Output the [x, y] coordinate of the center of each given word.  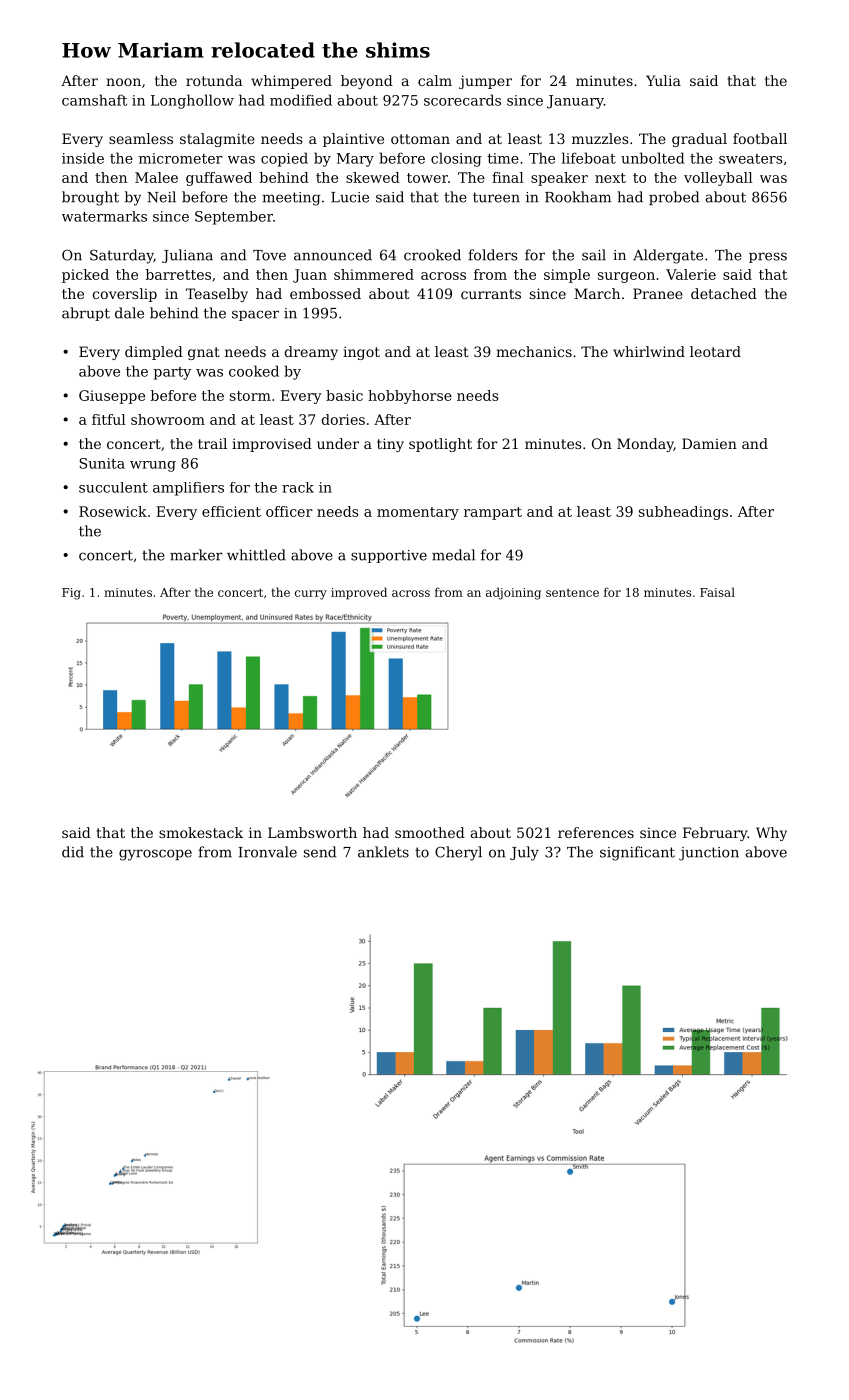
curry [311, 595]
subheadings [683, 513]
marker [196, 555]
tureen [496, 197]
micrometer [181, 158]
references [596, 832]
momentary [418, 513]
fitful [109, 419]
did [73, 852]
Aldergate [668, 256]
